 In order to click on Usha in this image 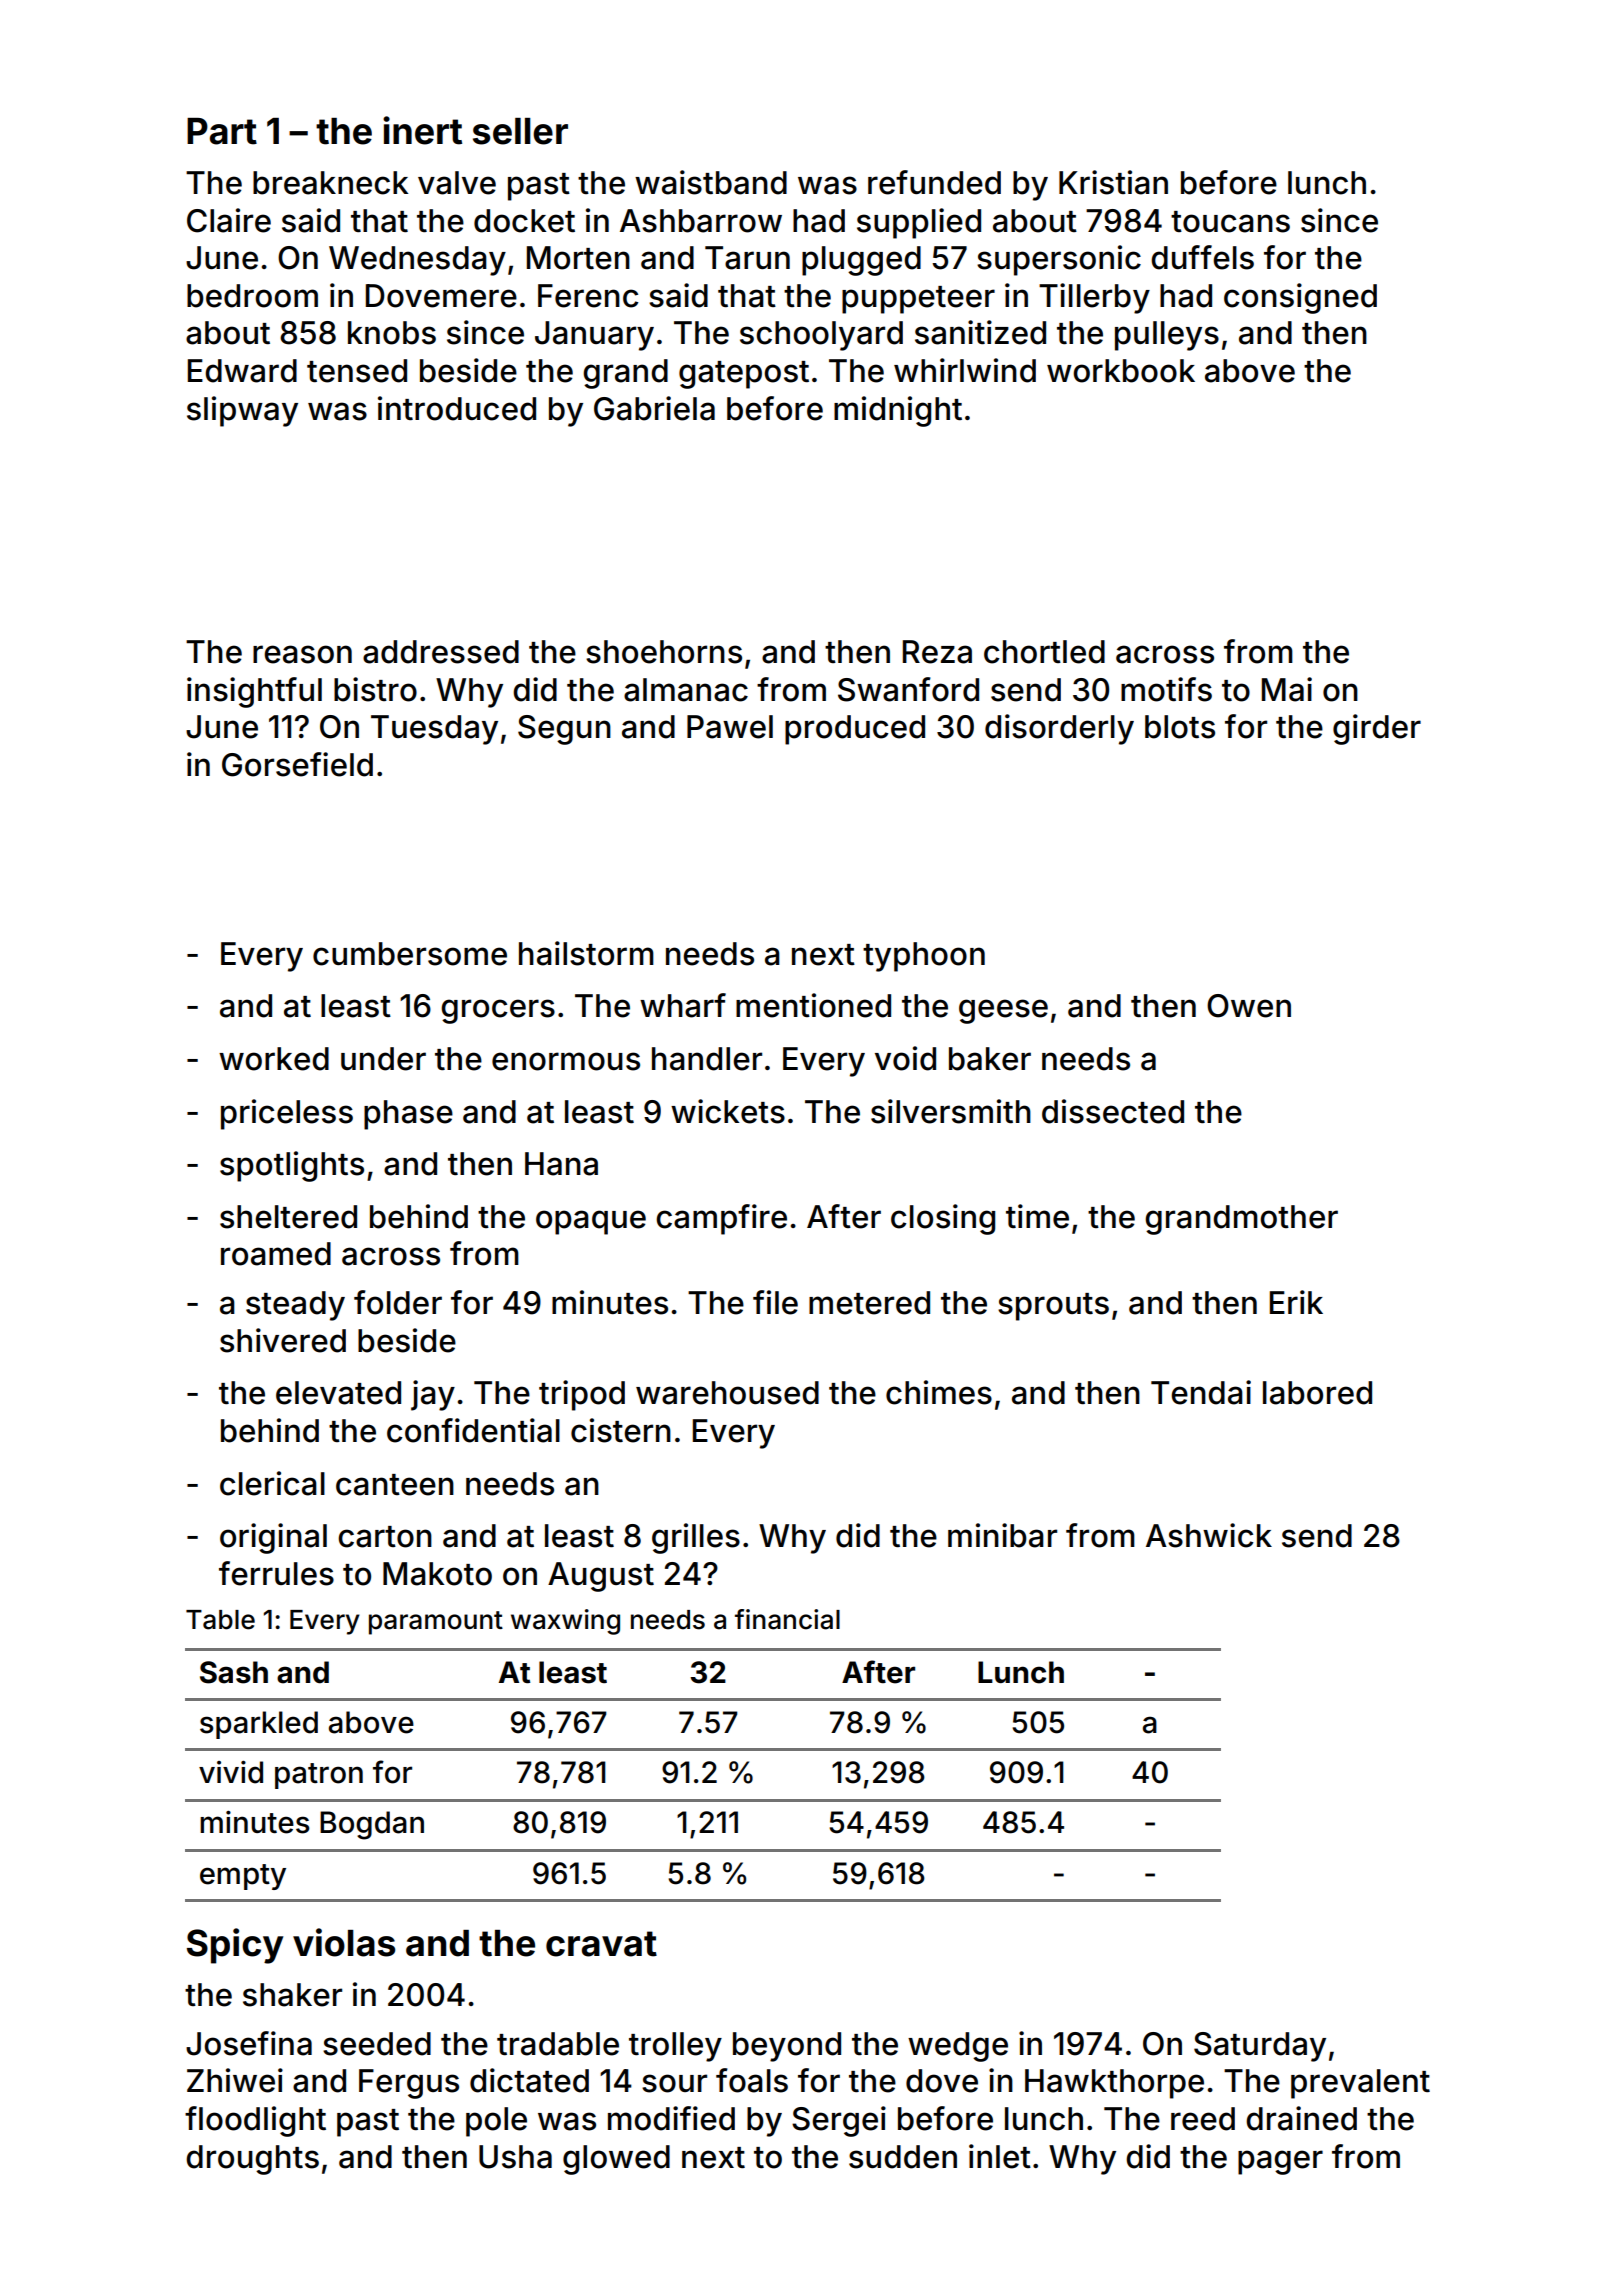, I will do `click(515, 2157)`.
